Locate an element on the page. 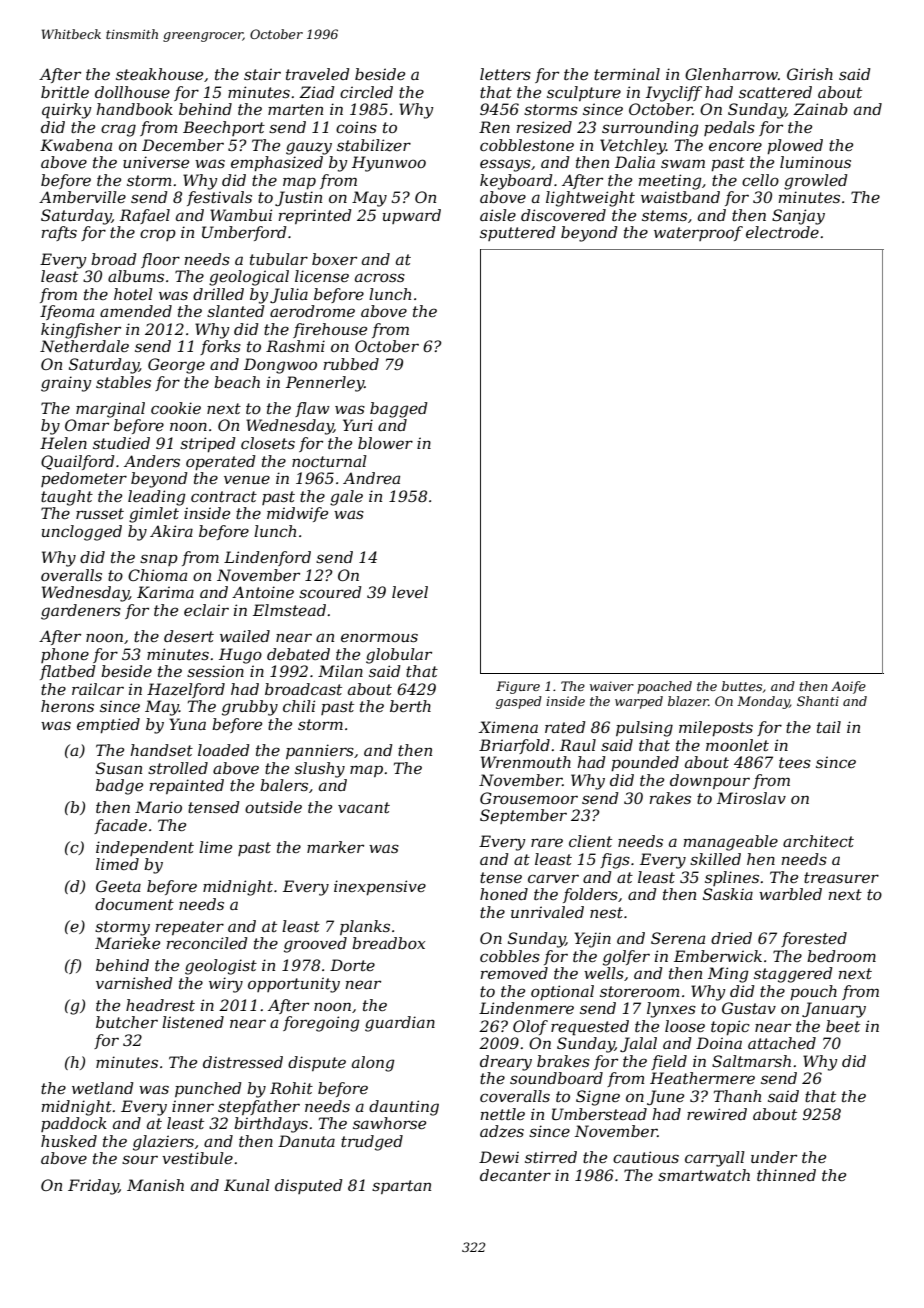  downpour is located at coordinates (710, 781).
